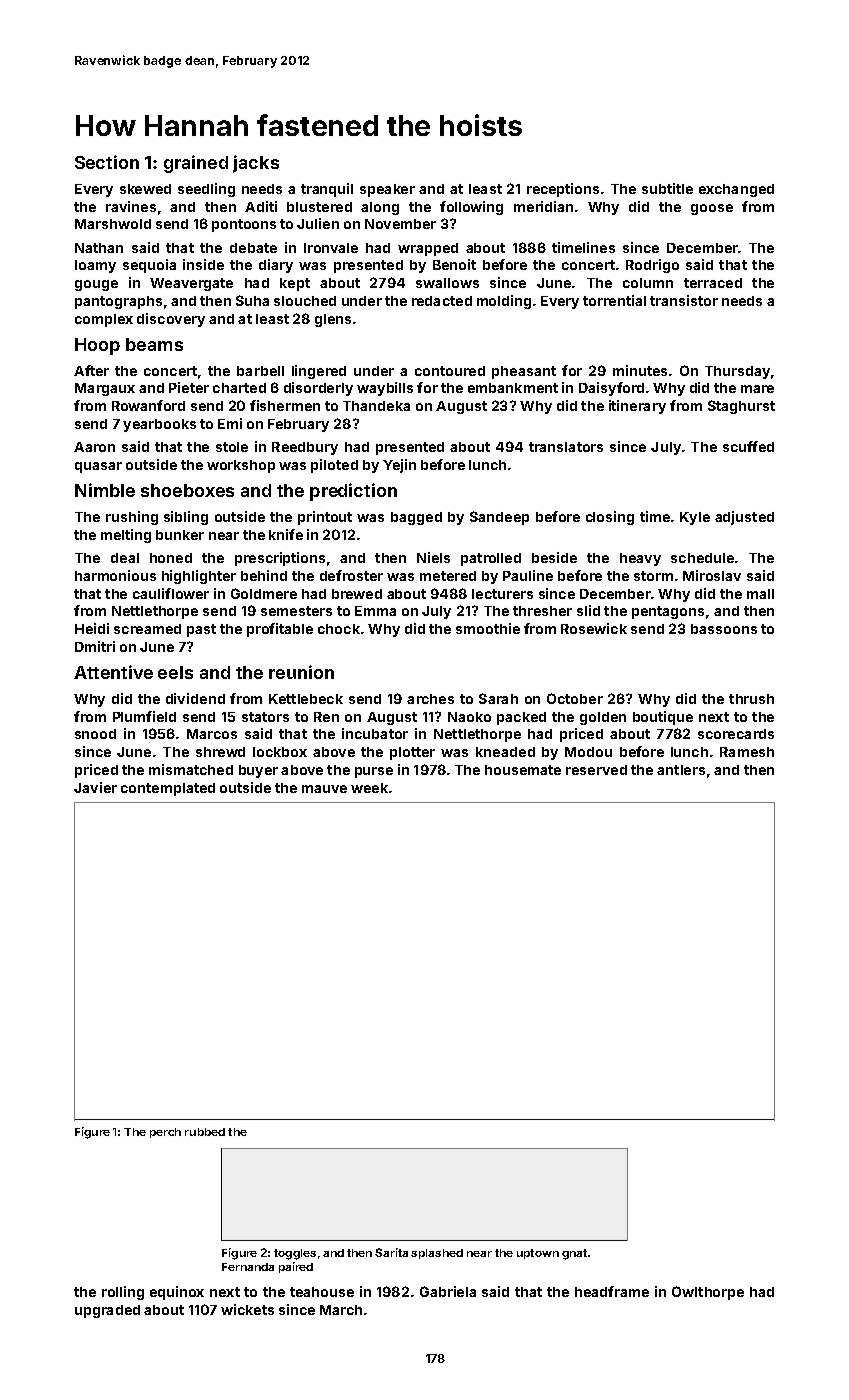  I want to click on exchanged, so click(736, 190).
